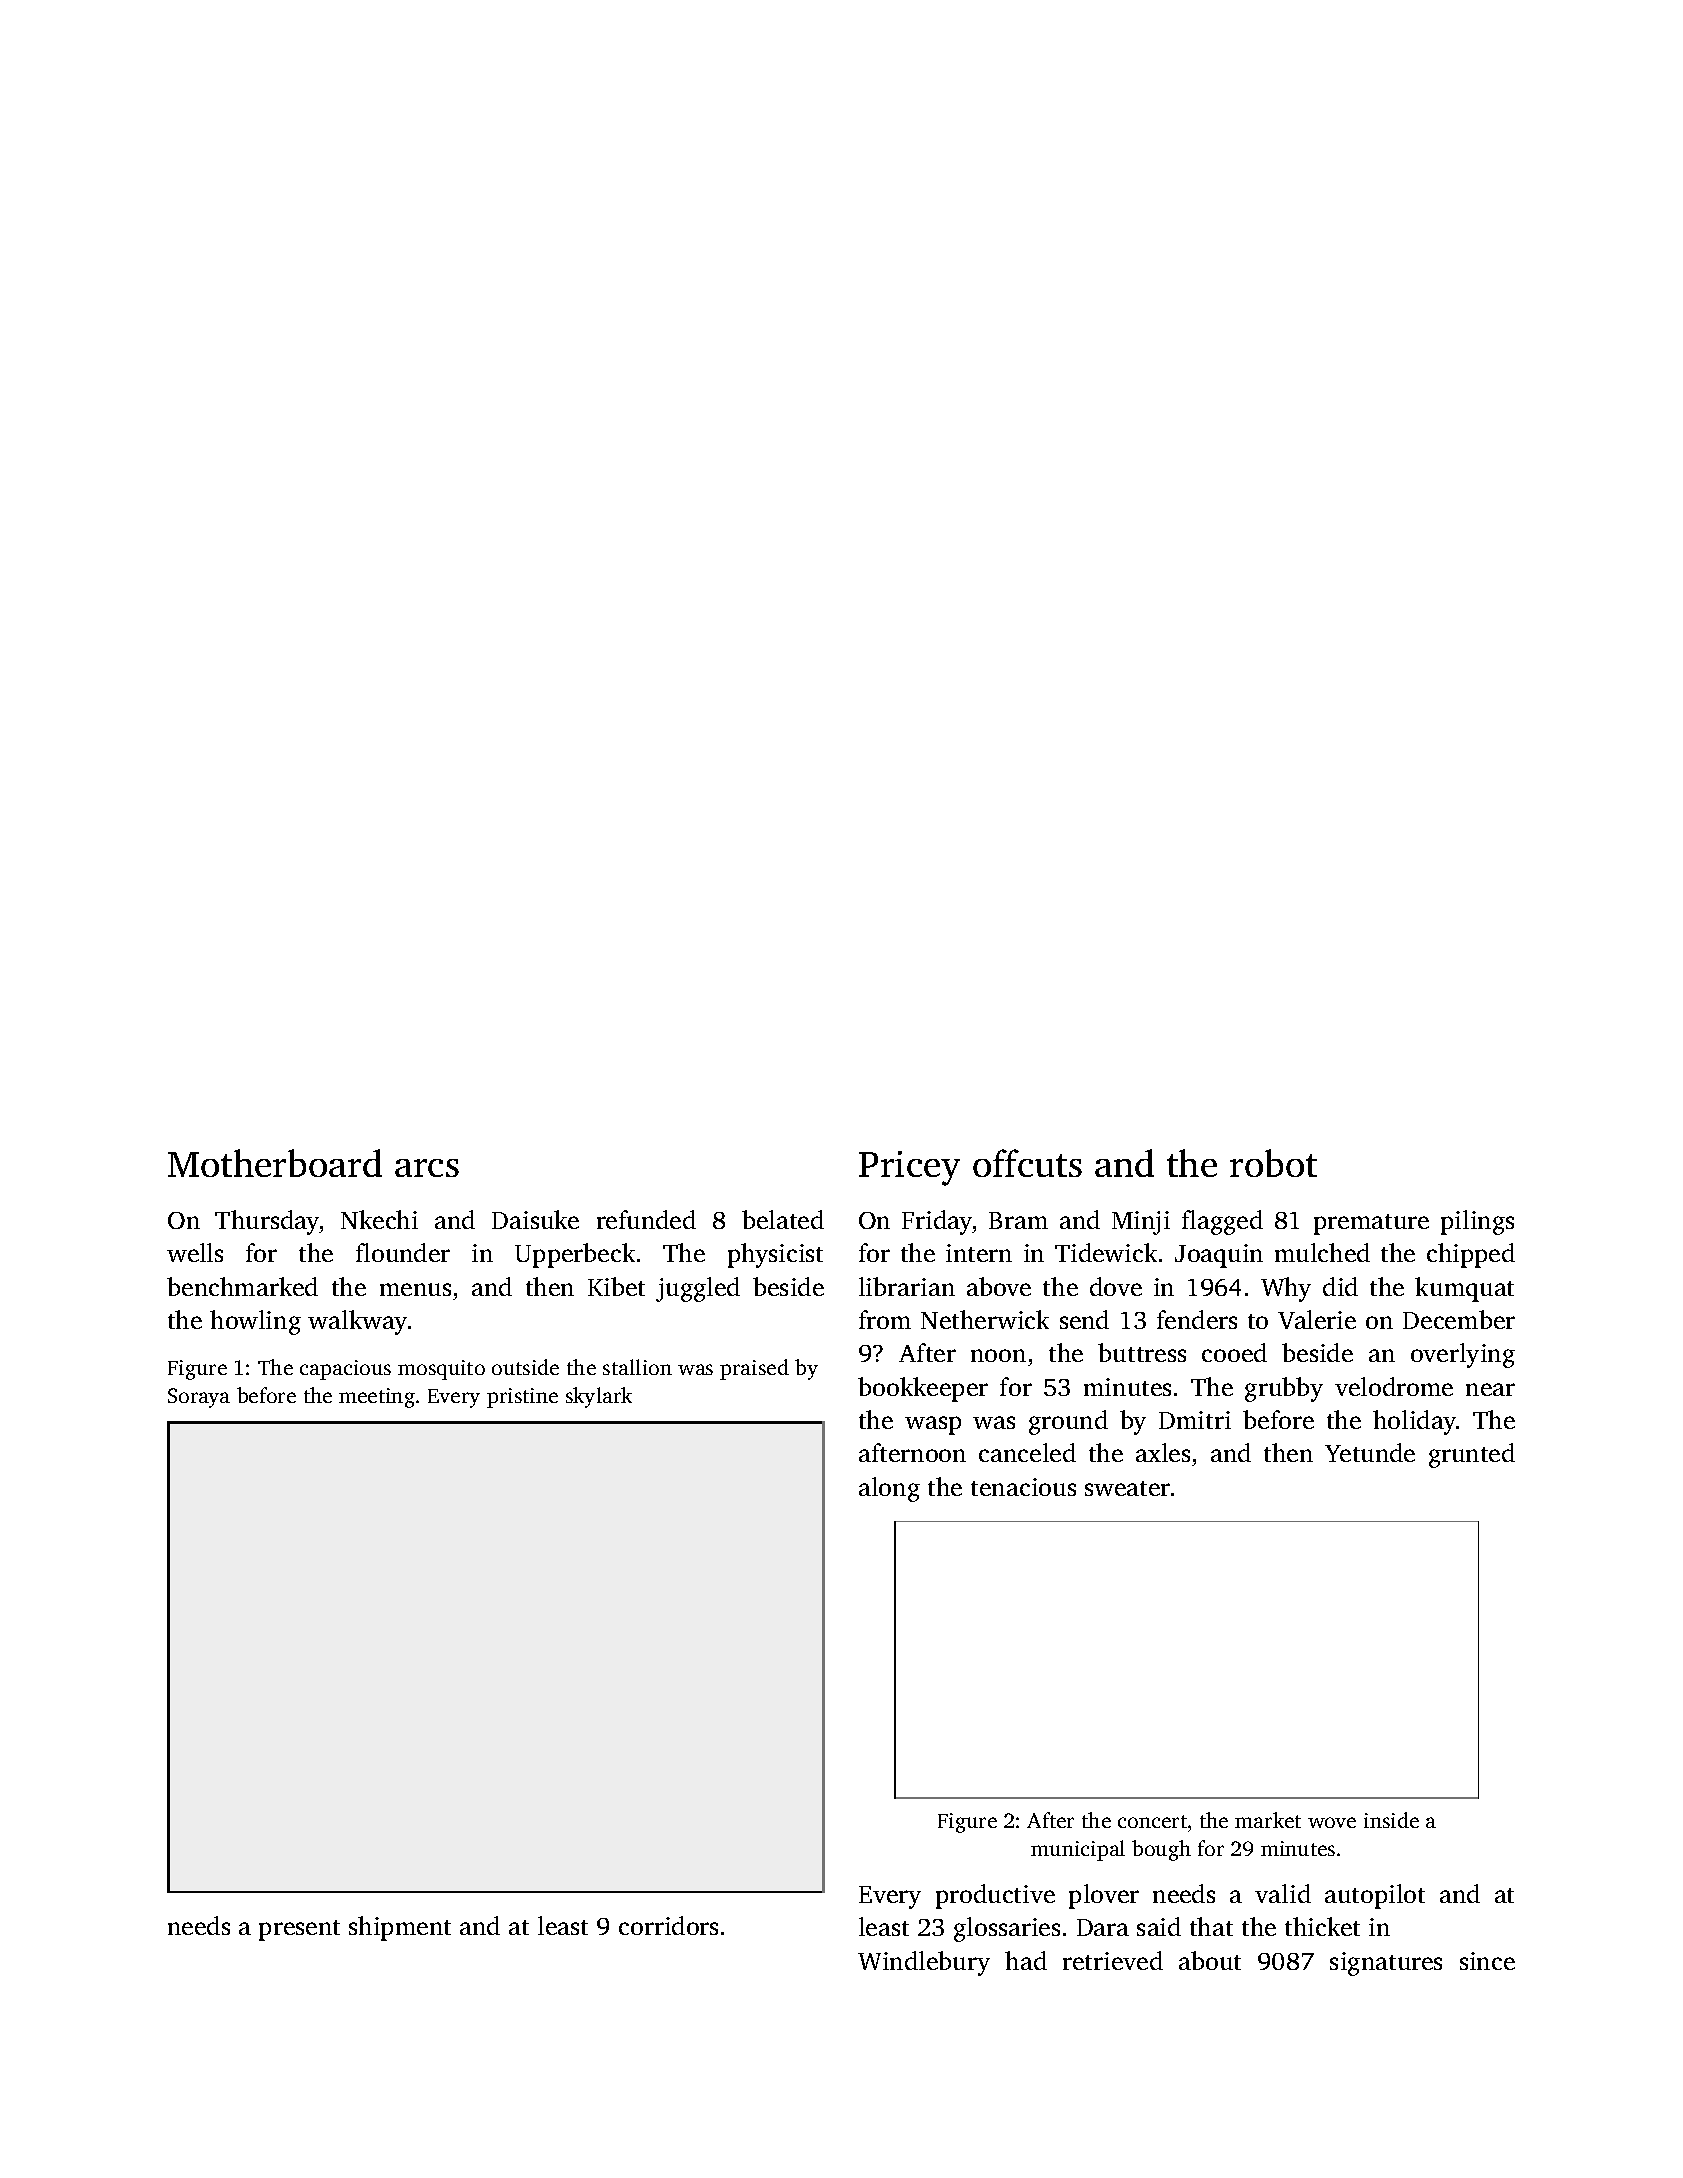 Image resolution: width=1683 pixels, height=2178 pixels. What do you see at coordinates (522, 1398) in the screenshot?
I see `pristine` at bounding box center [522, 1398].
